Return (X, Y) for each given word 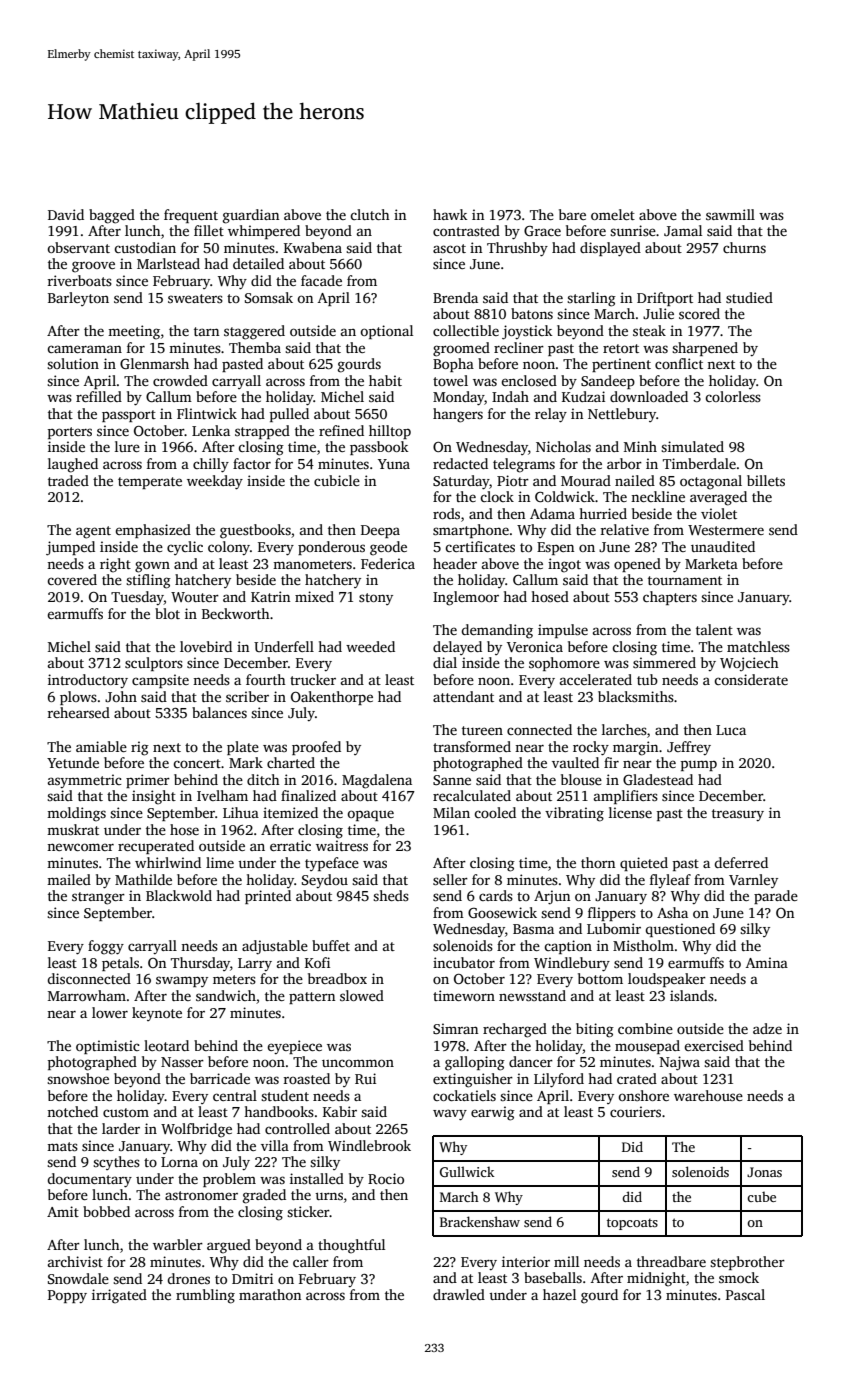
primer (148, 781)
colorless (733, 396)
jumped (70, 548)
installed (317, 1178)
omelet (613, 214)
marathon (270, 1294)
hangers (458, 415)
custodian (145, 247)
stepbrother (747, 1263)
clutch (370, 214)
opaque (370, 815)
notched (72, 1111)
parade (776, 897)
